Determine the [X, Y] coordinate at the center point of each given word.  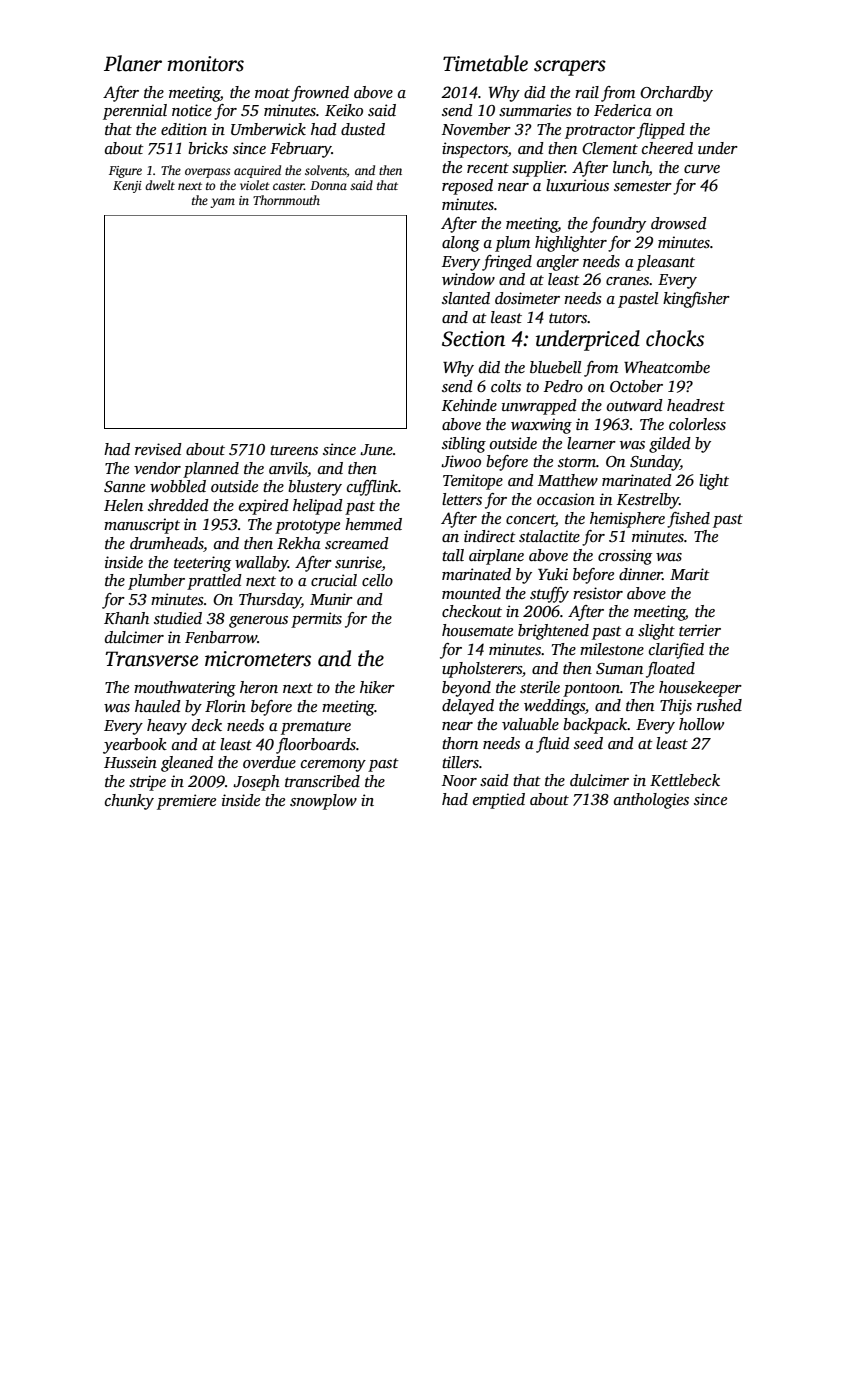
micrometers [258, 659]
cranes [628, 281]
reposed [467, 187]
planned [211, 470]
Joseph [256, 783]
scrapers [570, 68]
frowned [320, 94]
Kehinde [469, 405]
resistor [598, 593]
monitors [205, 64]
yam [222, 203]
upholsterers [482, 670]
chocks [675, 338]
